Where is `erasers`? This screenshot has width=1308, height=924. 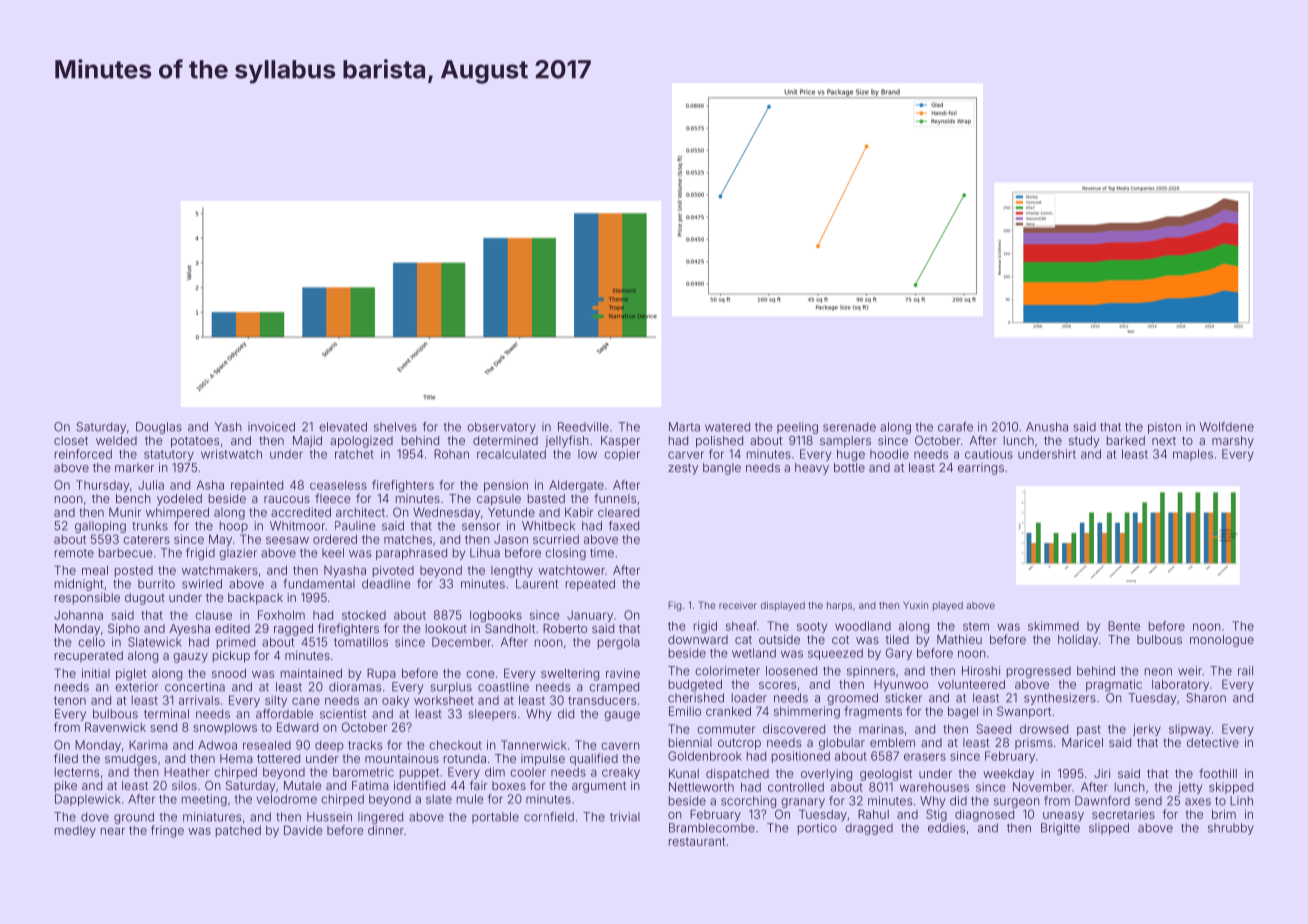 erasers is located at coordinates (925, 757).
